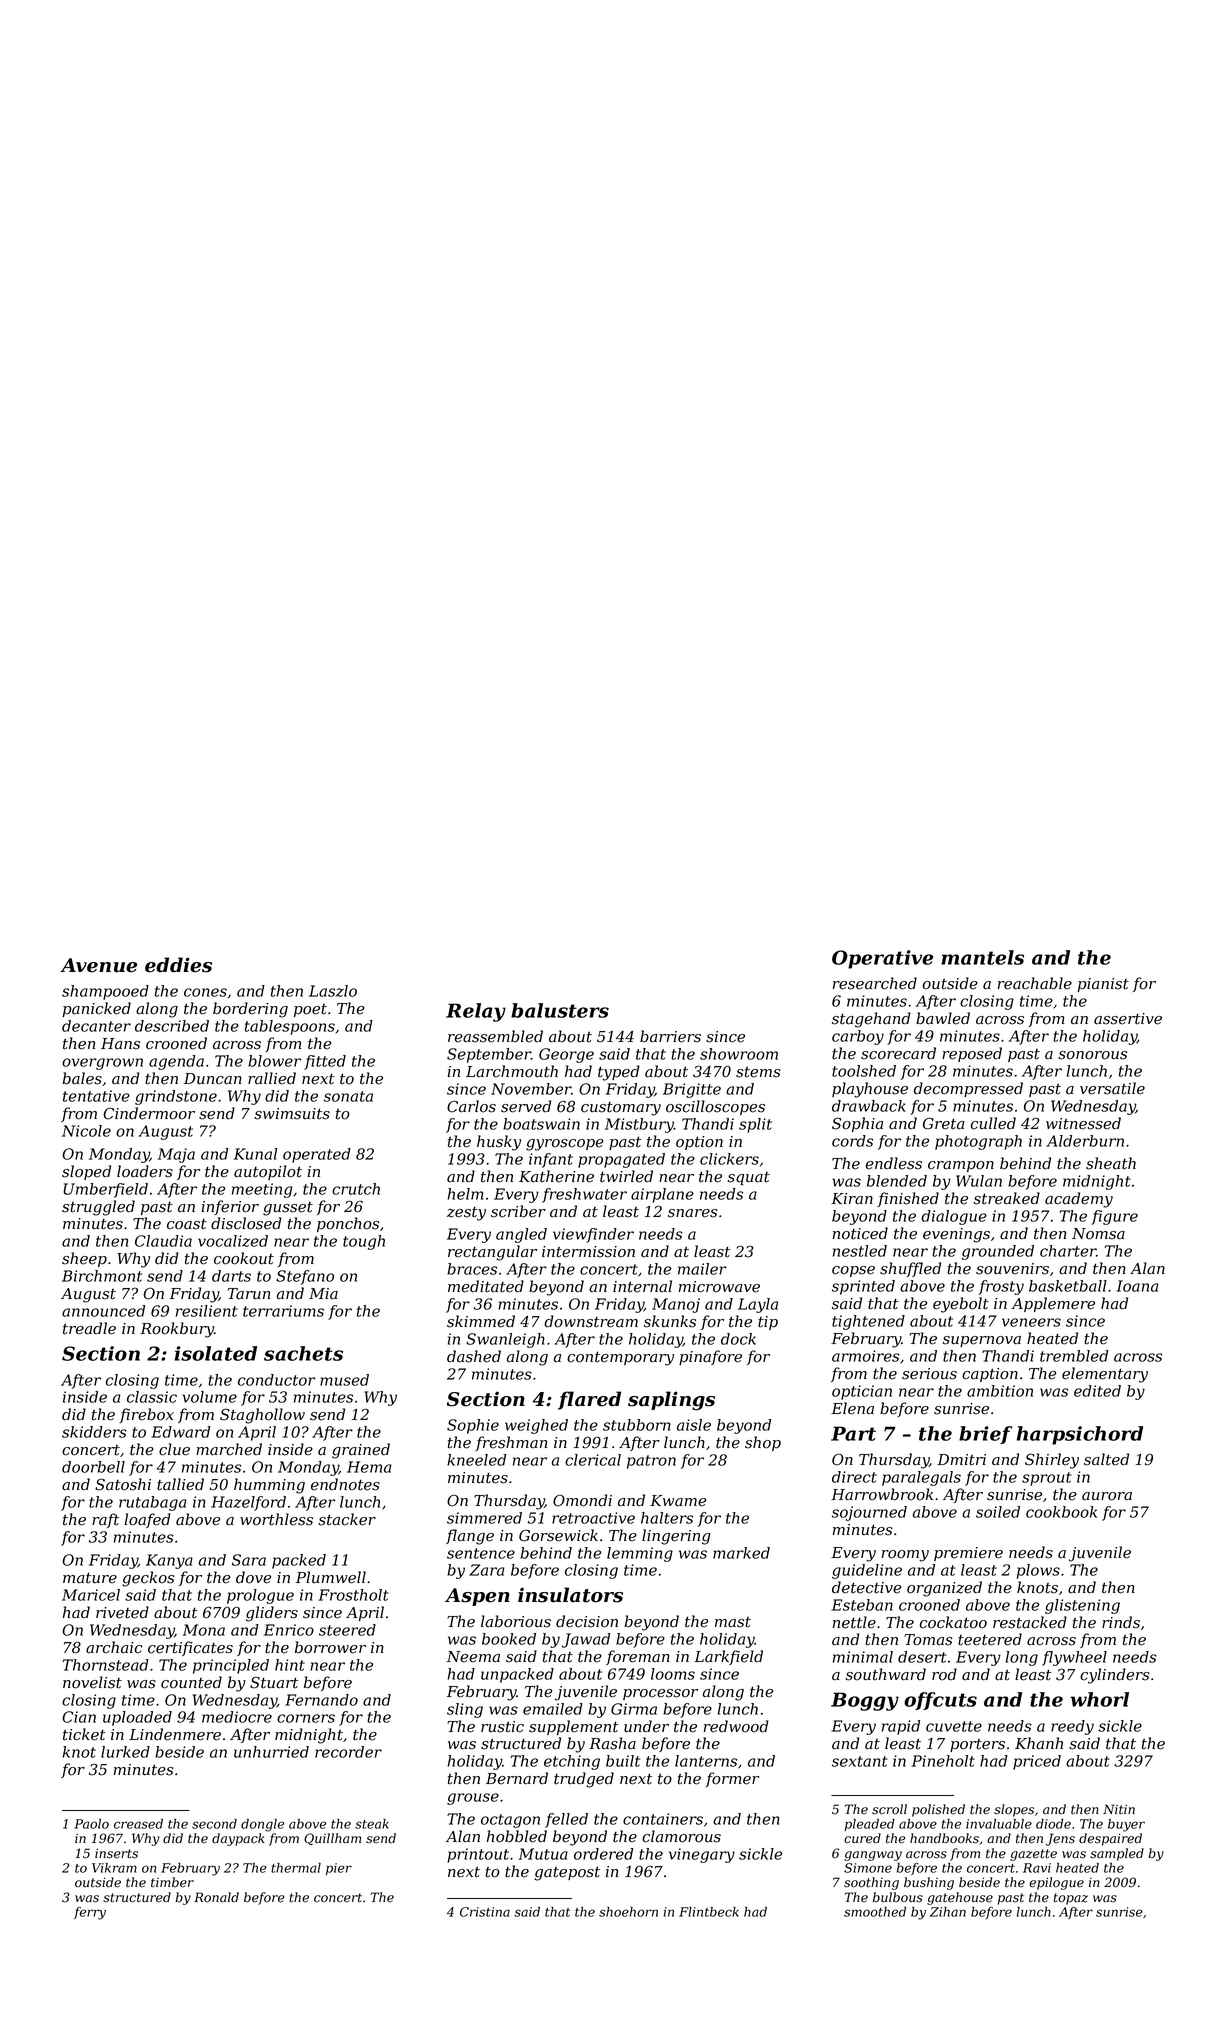 This page has height=2026, width=1230. I want to click on Shirley, so click(1052, 1461).
